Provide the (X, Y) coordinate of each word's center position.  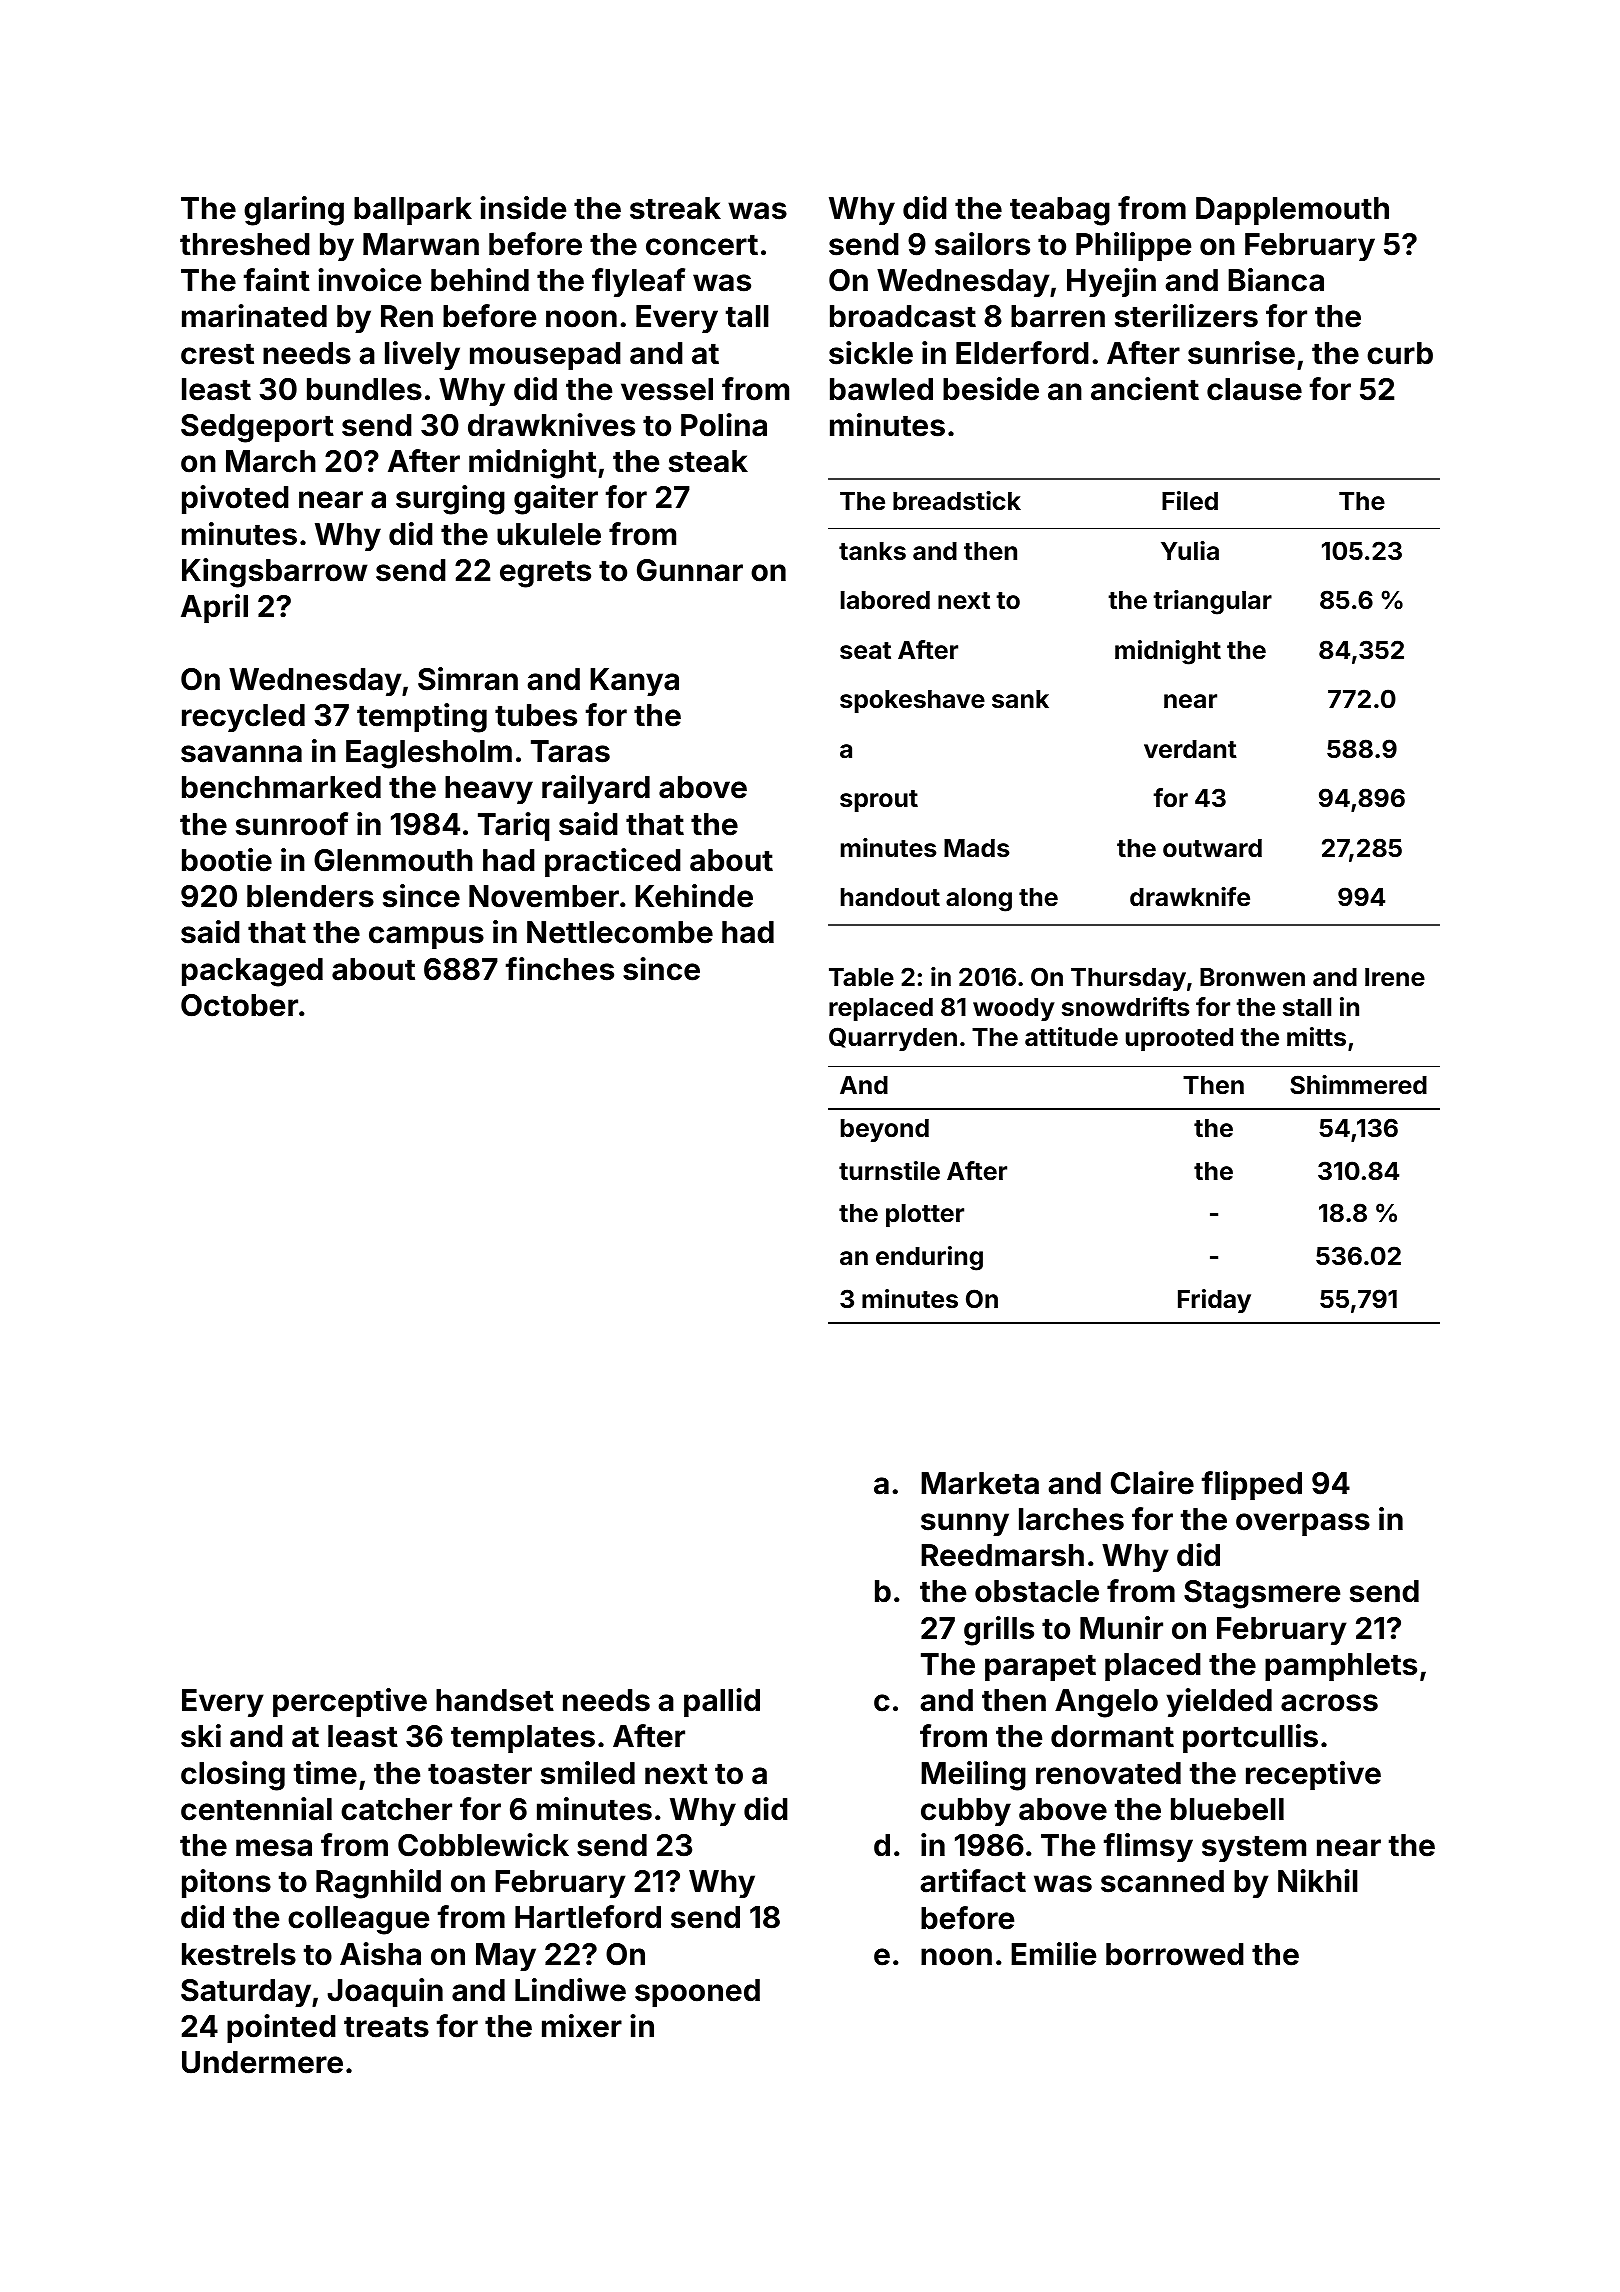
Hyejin (1111, 282)
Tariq (514, 826)
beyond (885, 1130)
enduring (929, 1258)
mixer (582, 2026)
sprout (879, 801)
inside (523, 208)
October (239, 1005)
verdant (1190, 749)
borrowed (1175, 1954)
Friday (1214, 1301)
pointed (281, 2028)
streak (675, 208)
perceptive (350, 1702)
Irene (1395, 977)
